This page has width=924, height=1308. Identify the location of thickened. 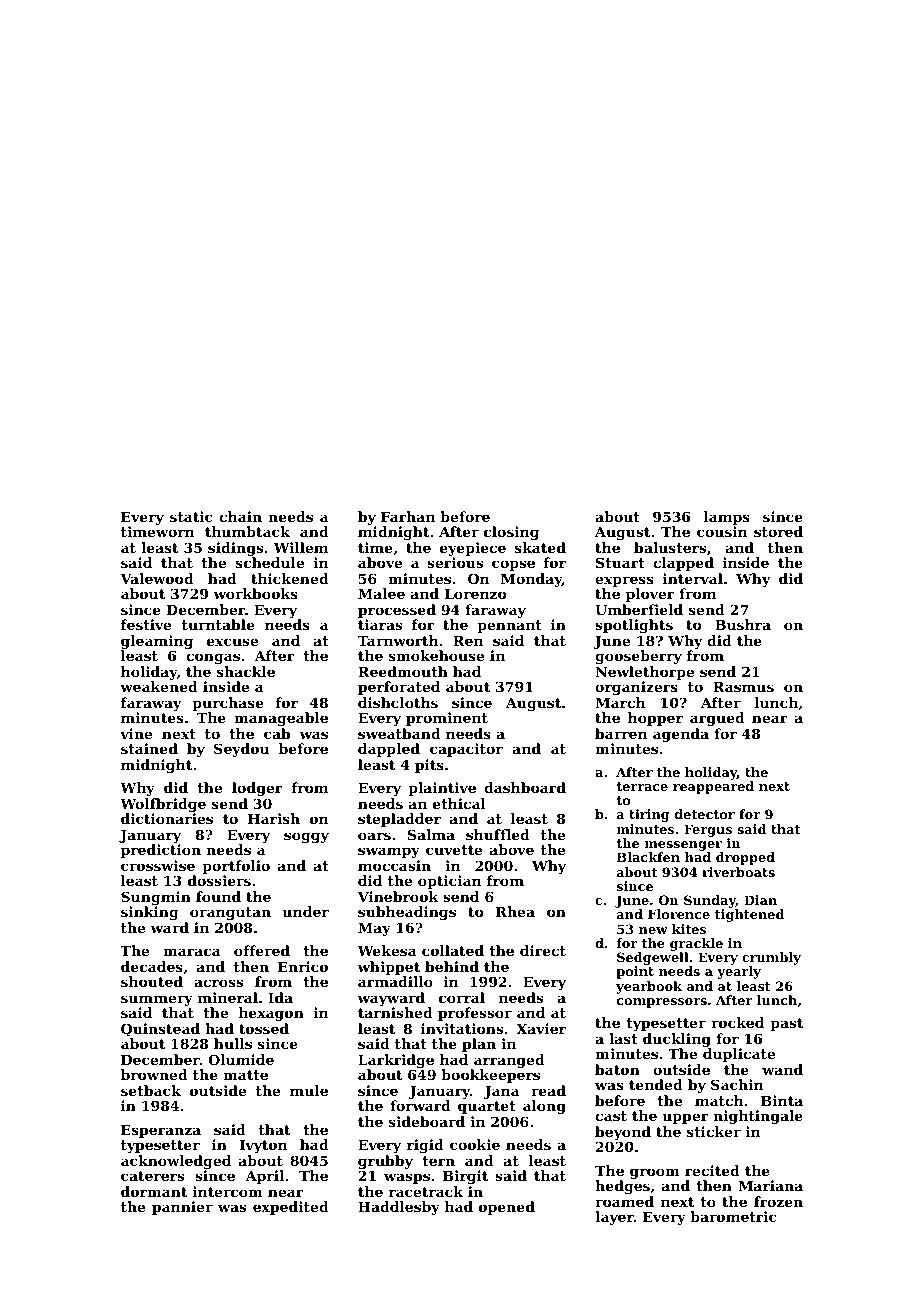
(290, 578).
